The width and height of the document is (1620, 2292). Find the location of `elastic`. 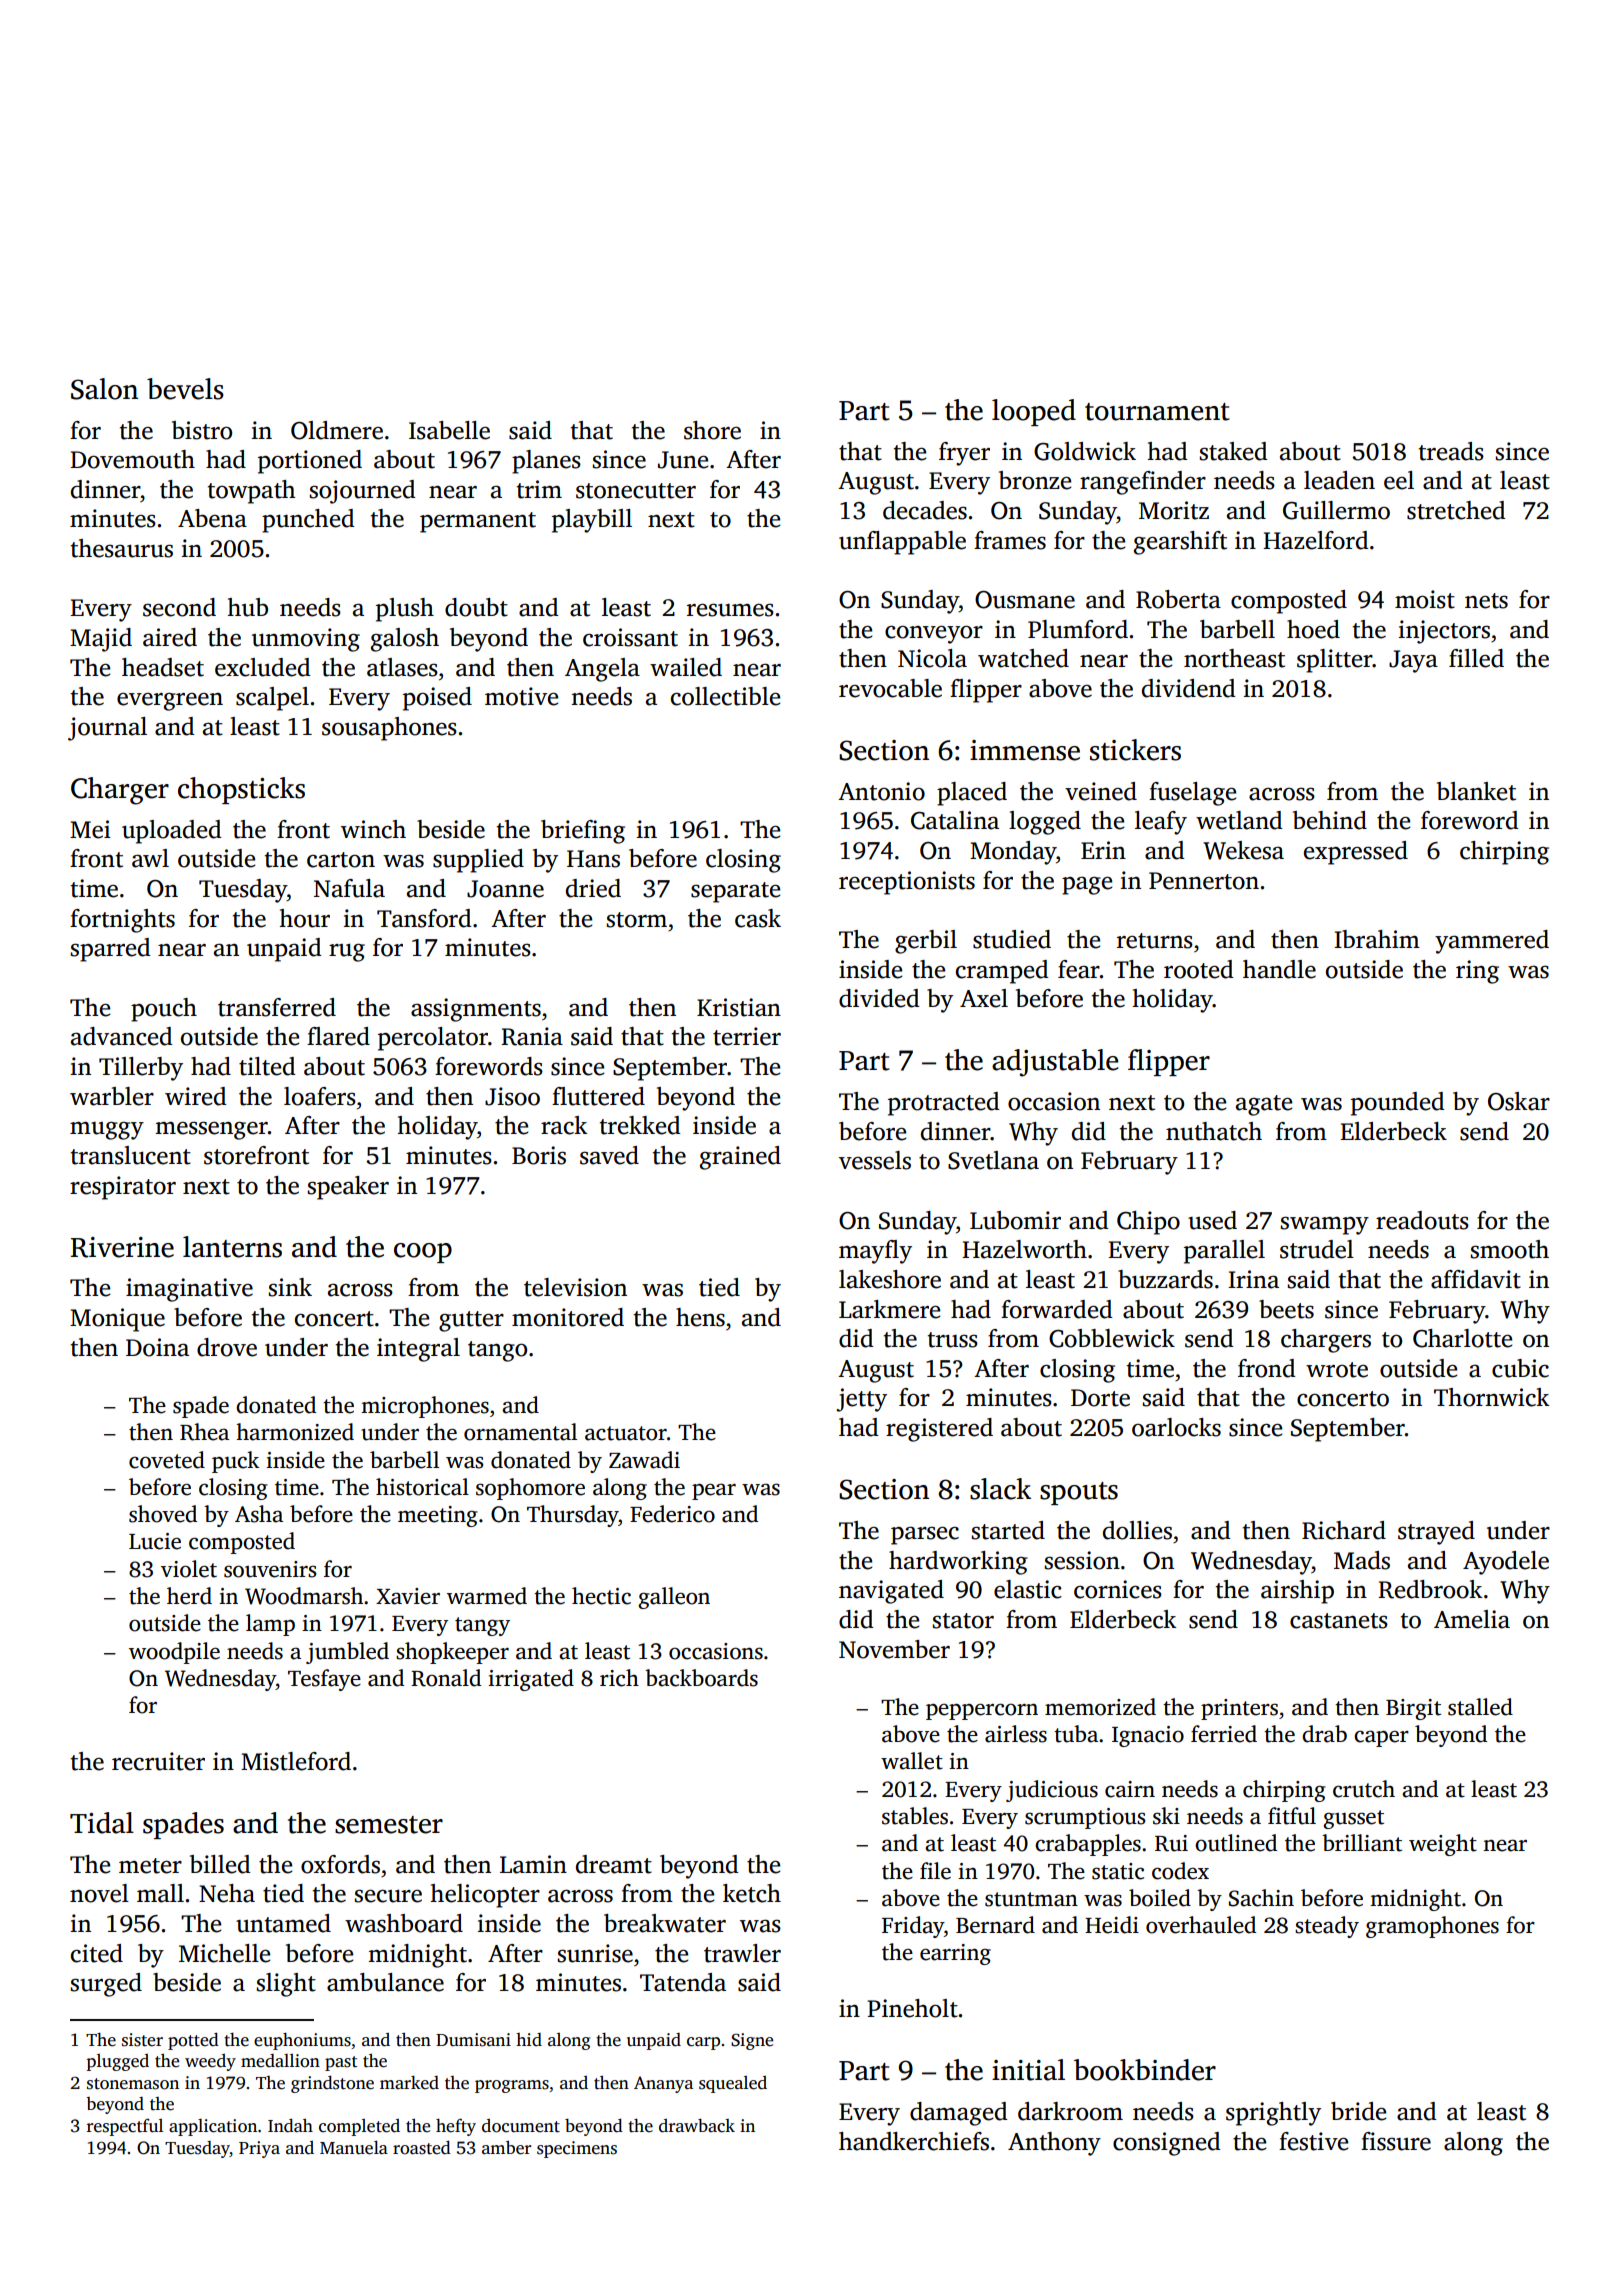

elastic is located at coordinates (1028, 1589).
